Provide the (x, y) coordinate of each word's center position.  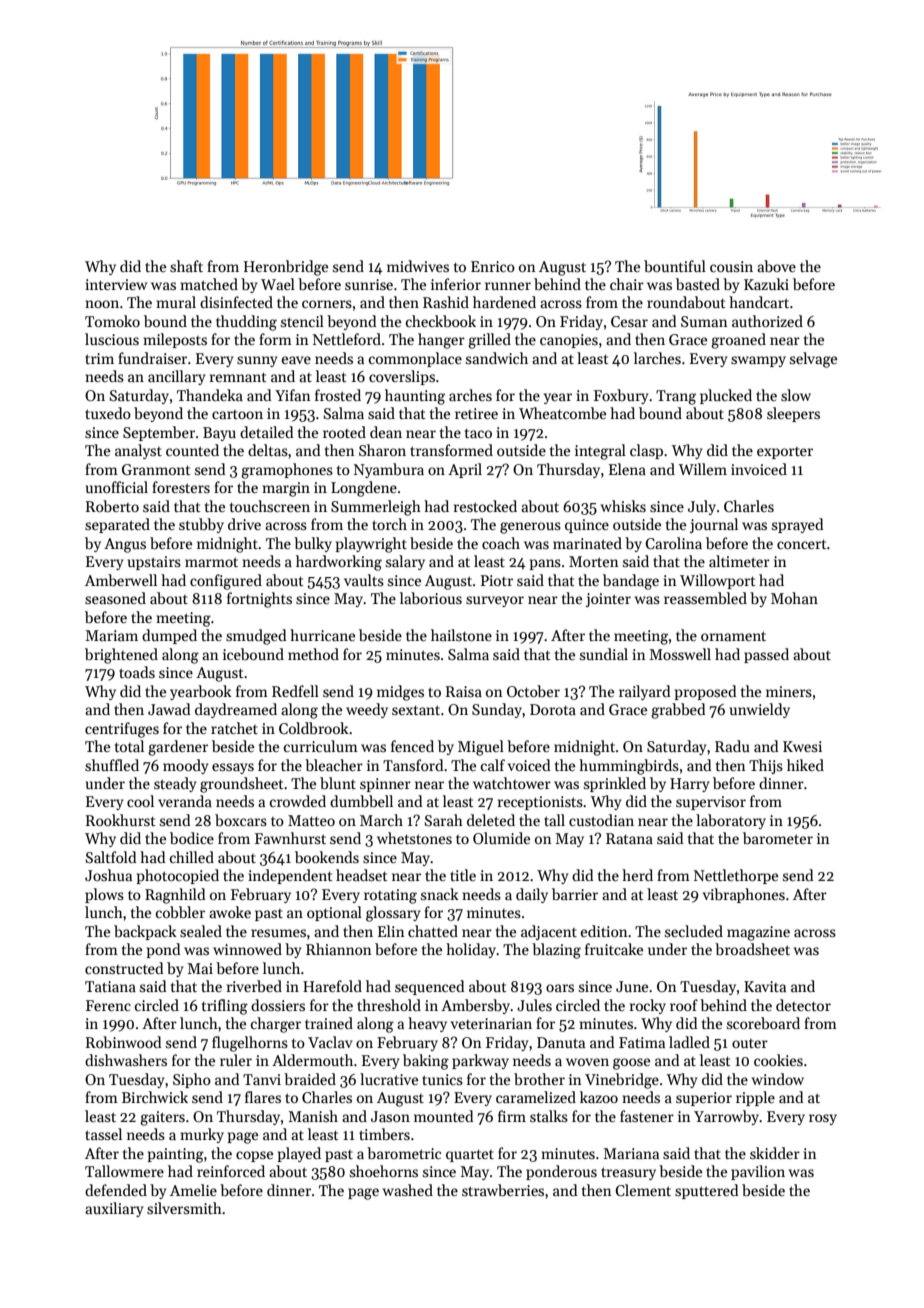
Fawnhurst (290, 838)
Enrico (493, 266)
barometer (778, 838)
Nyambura (389, 470)
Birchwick (155, 1097)
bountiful (675, 266)
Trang (676, 397)
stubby (201, 525)
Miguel (481, 748)
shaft (186, 266)
